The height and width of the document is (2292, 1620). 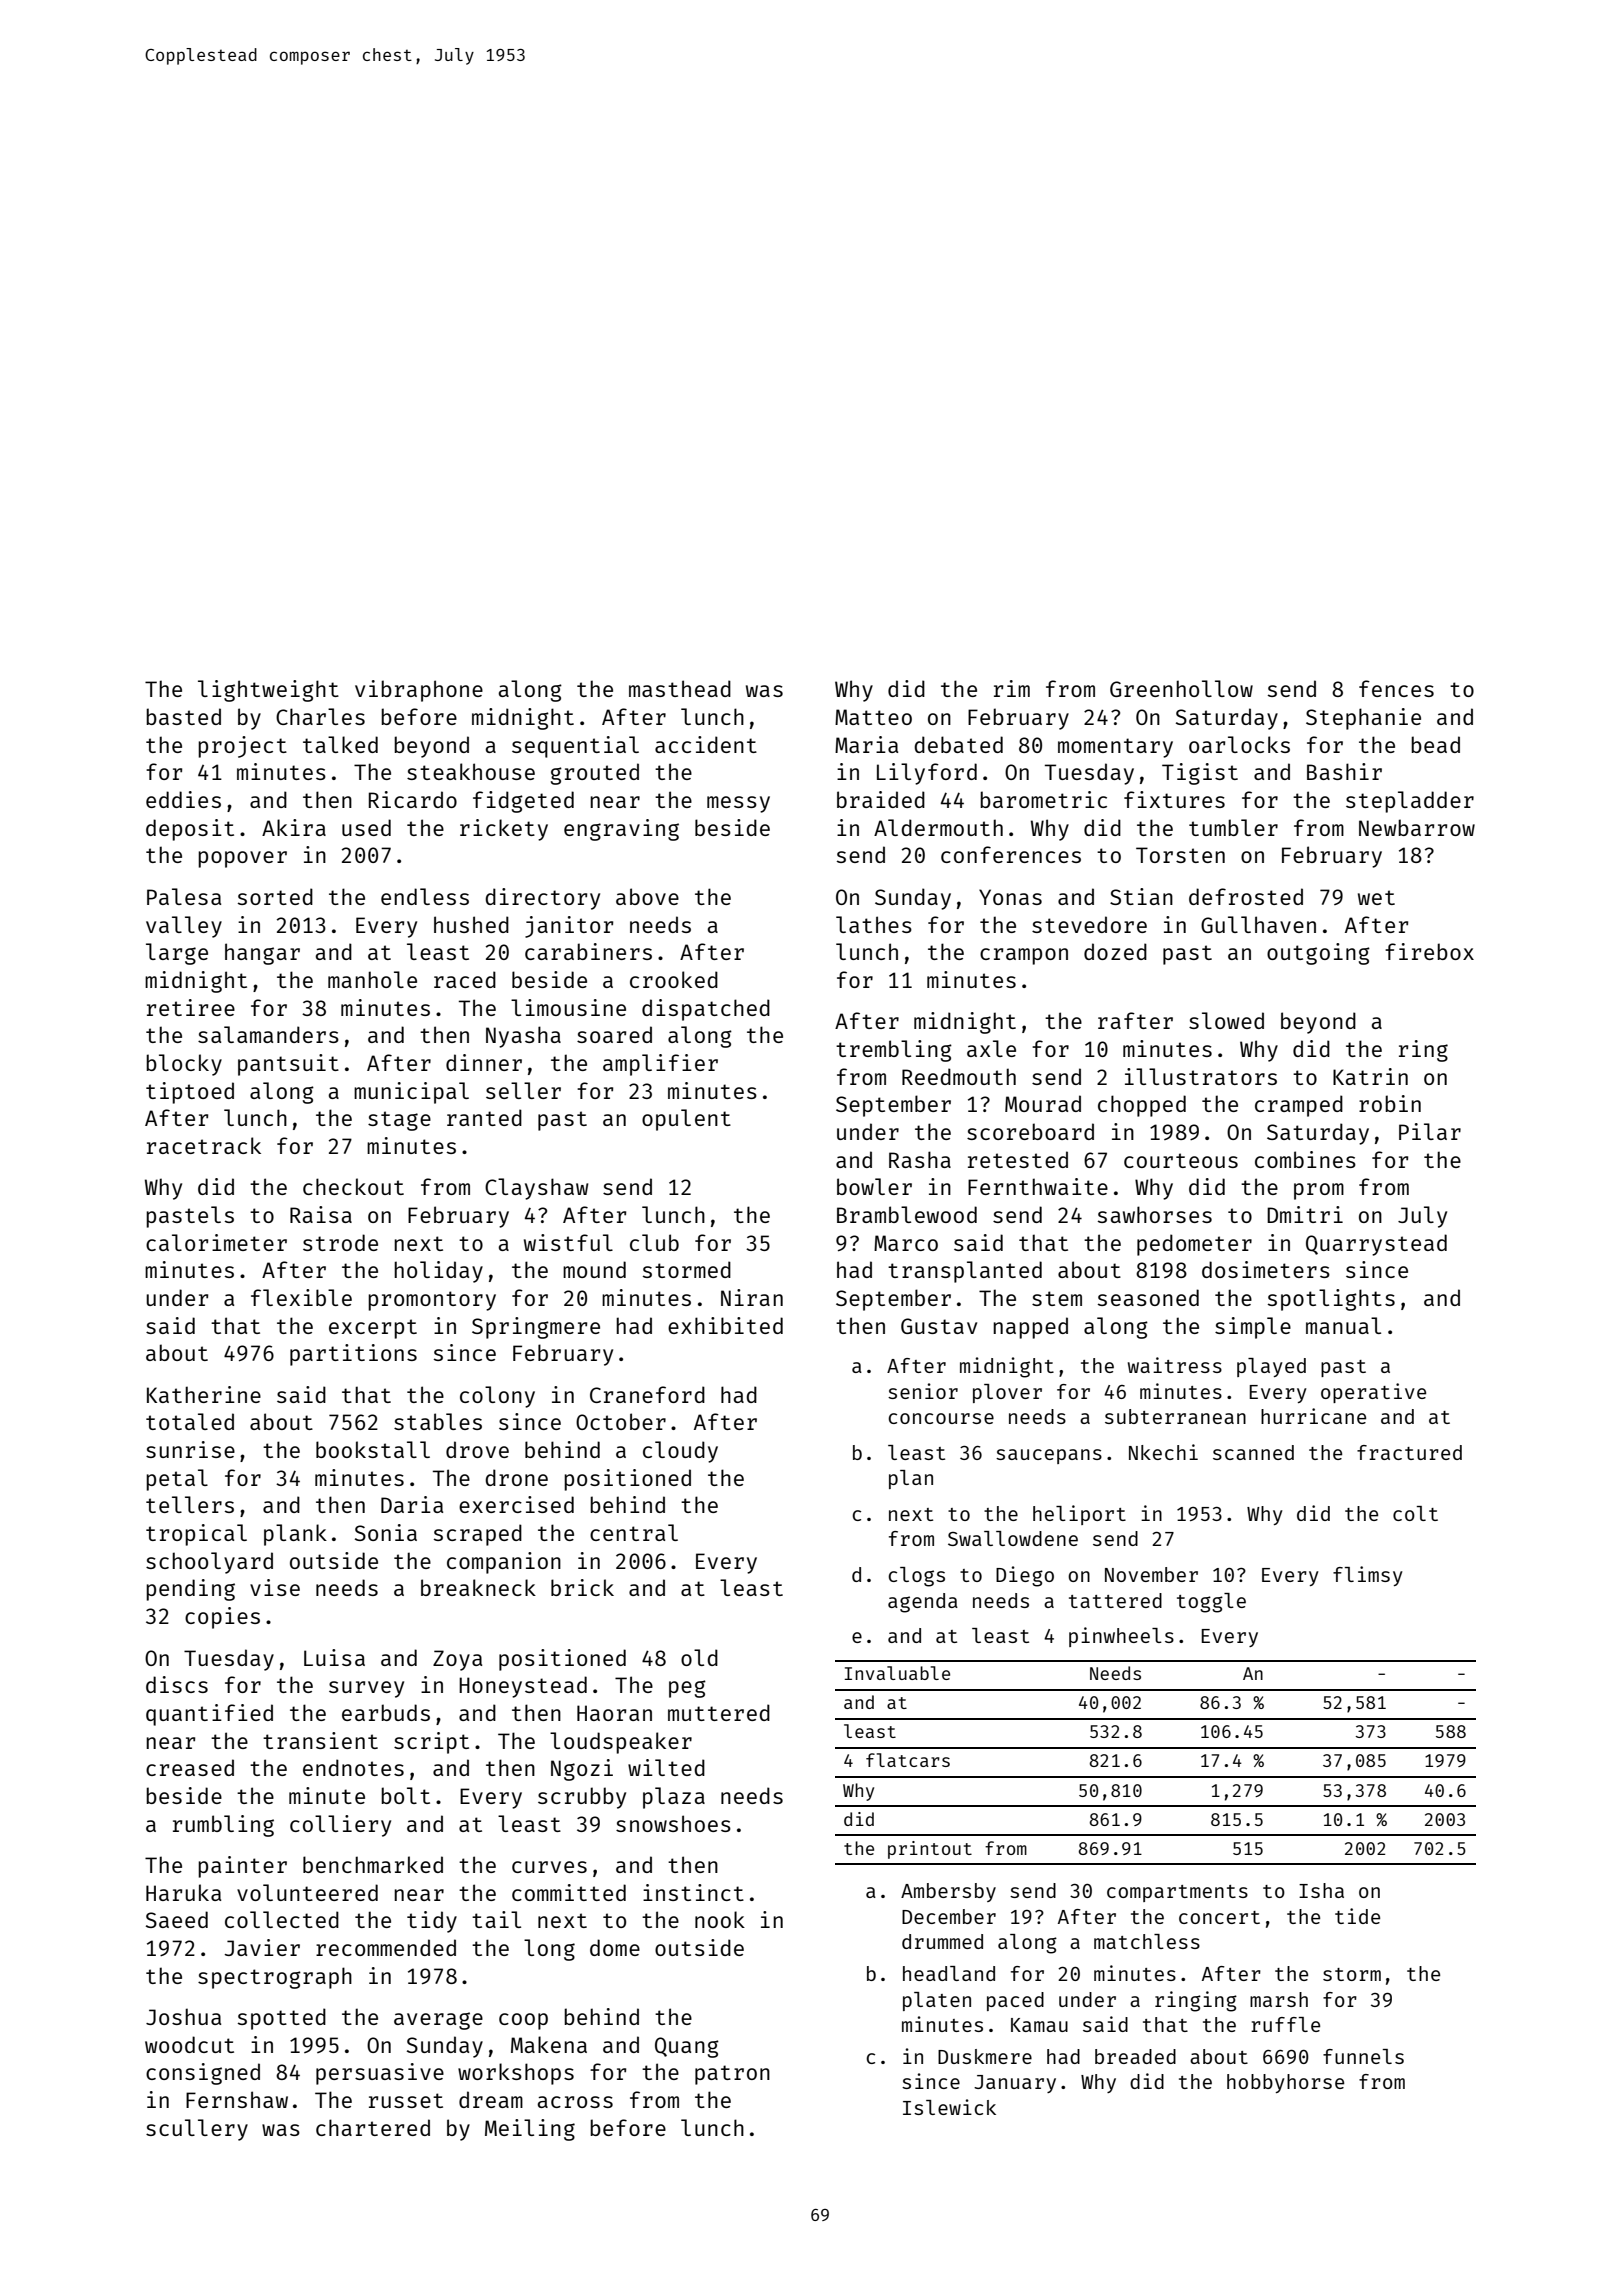 What do you see at coordinates (1305, 1214) in the document?
I see `Dmitri` at bounding box center [1305, 1214].
